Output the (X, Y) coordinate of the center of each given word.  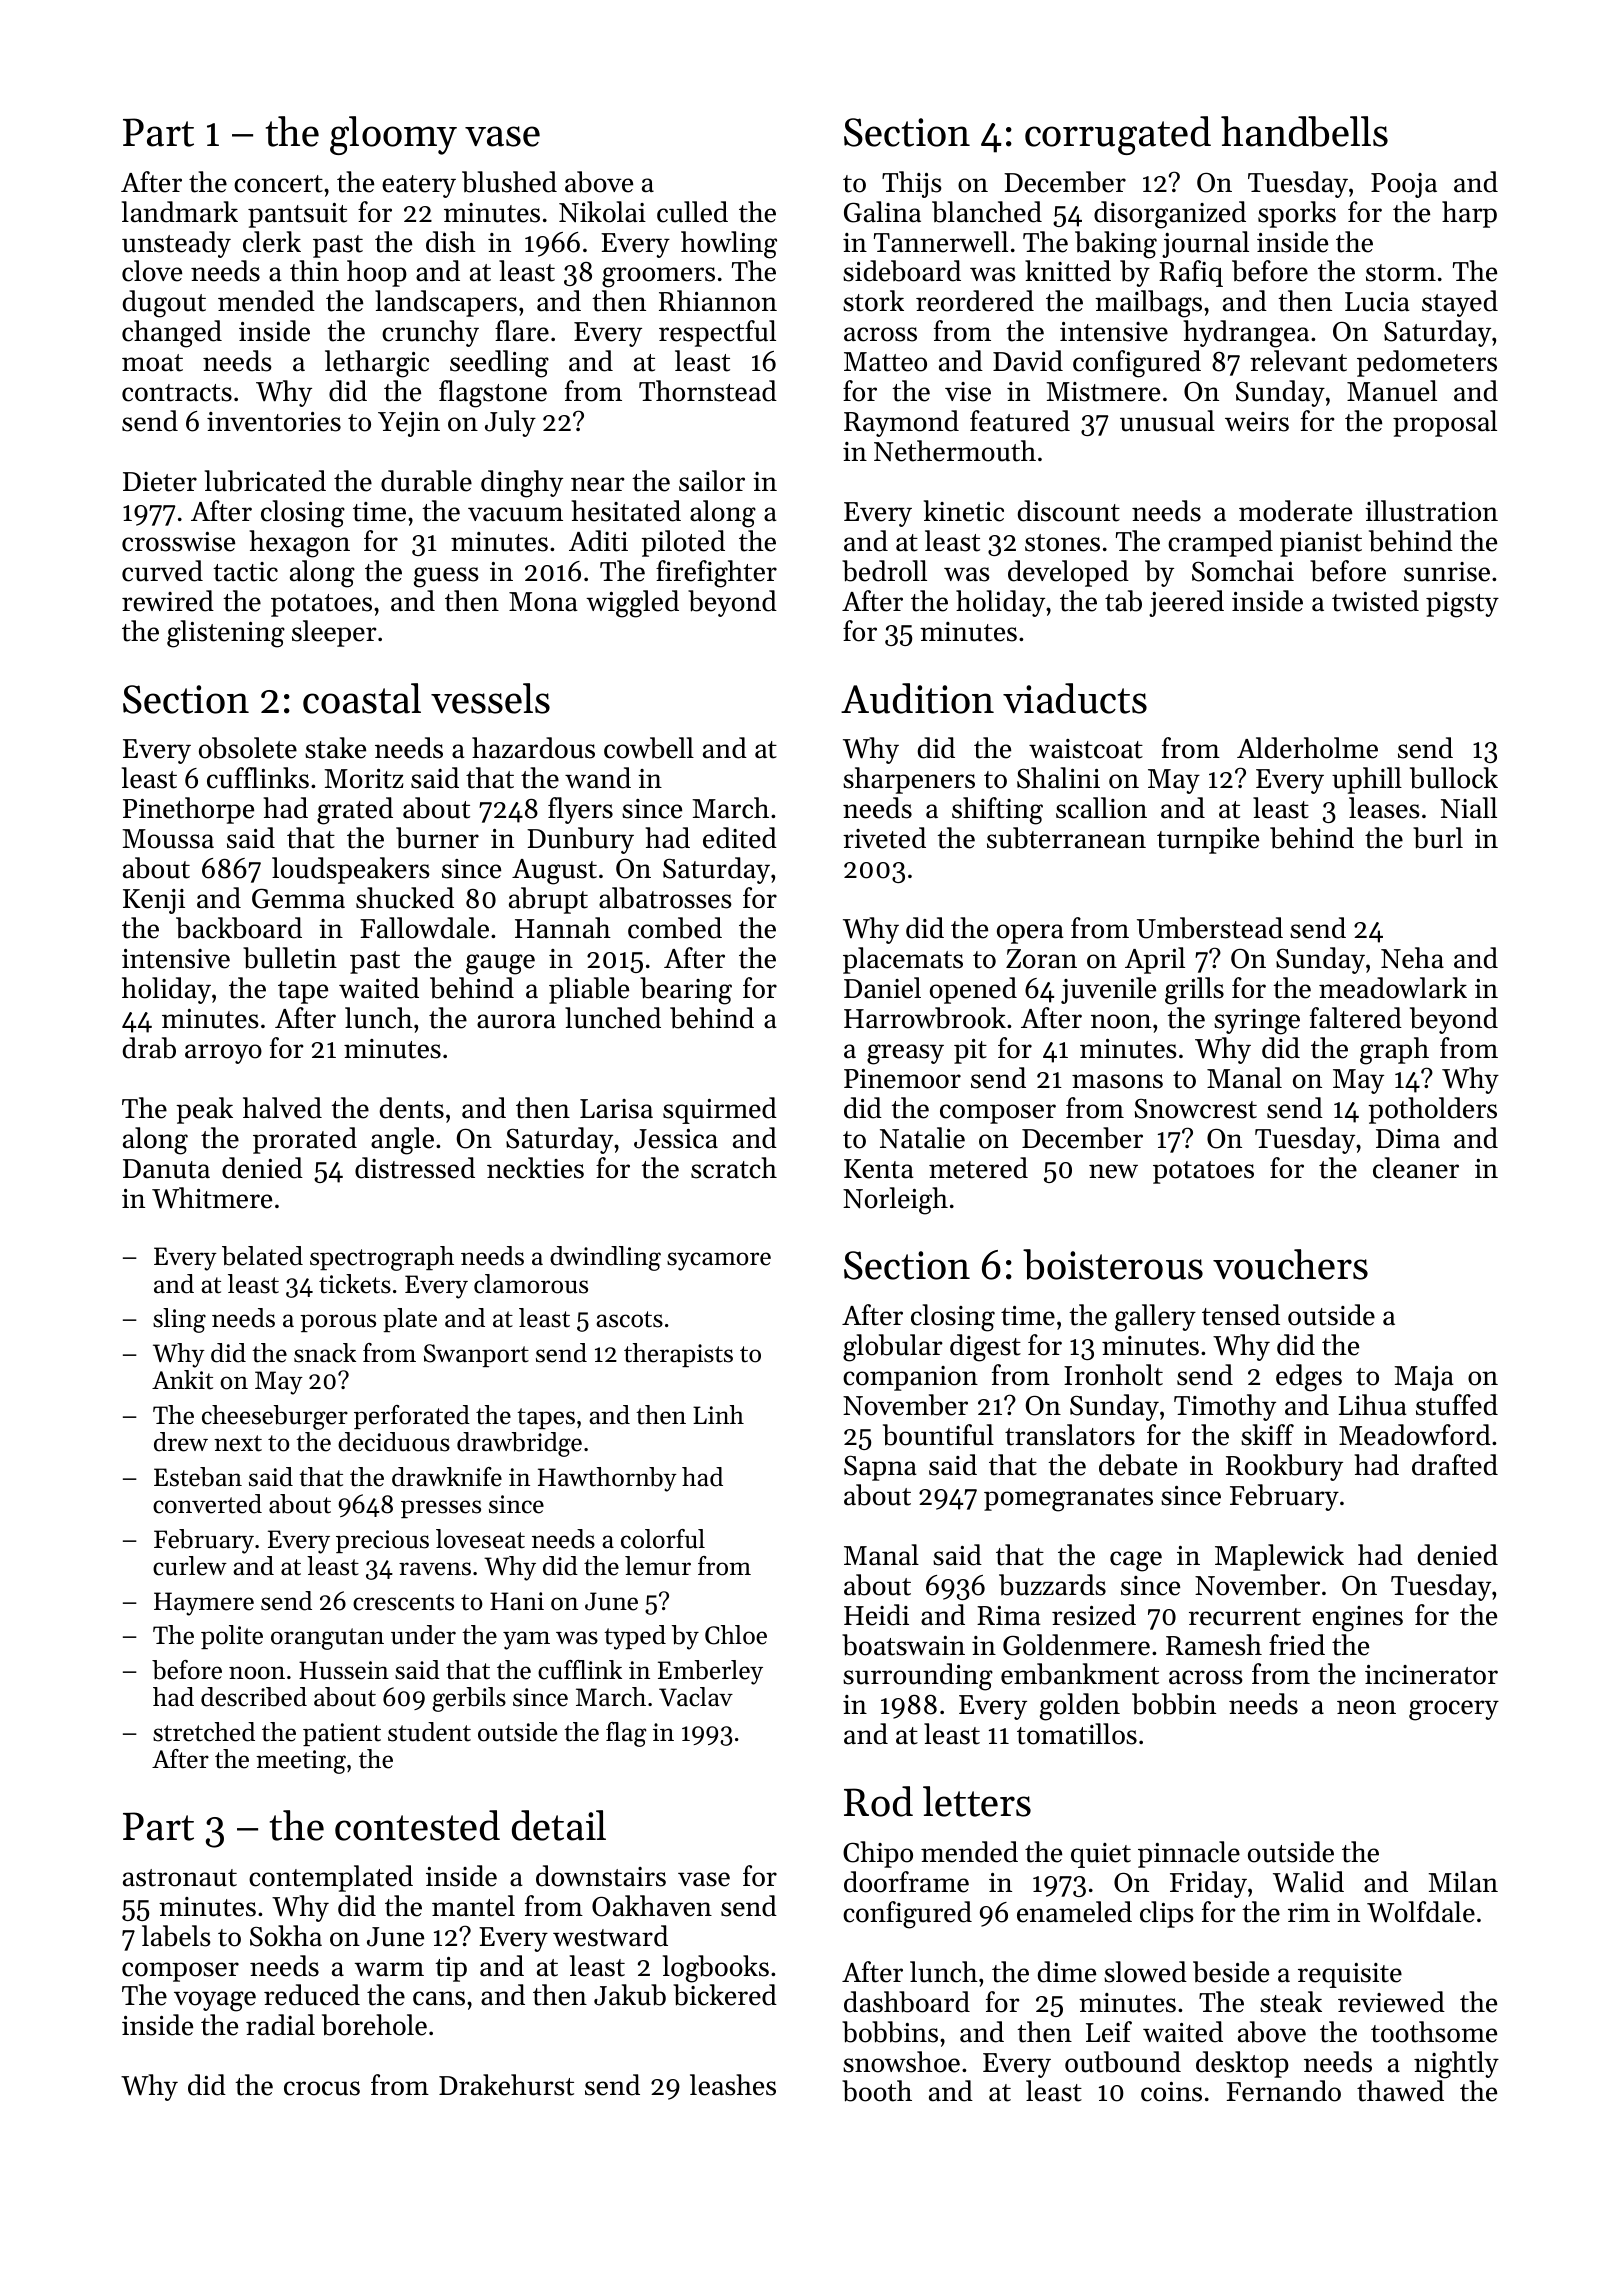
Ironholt (1113, 1375)
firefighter (716, 574)
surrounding (918, 1677)
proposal (1445, 423)
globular (893, 1348)
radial (280, 2025)
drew (181, 1442)
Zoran (1041, 959)
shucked (405, 898)
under (423, 1635)
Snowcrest (1196, 1109)
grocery (1454, 1710)
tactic (245, 572)
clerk (272, 242)
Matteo (885, 362)
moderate (1295, 511)
